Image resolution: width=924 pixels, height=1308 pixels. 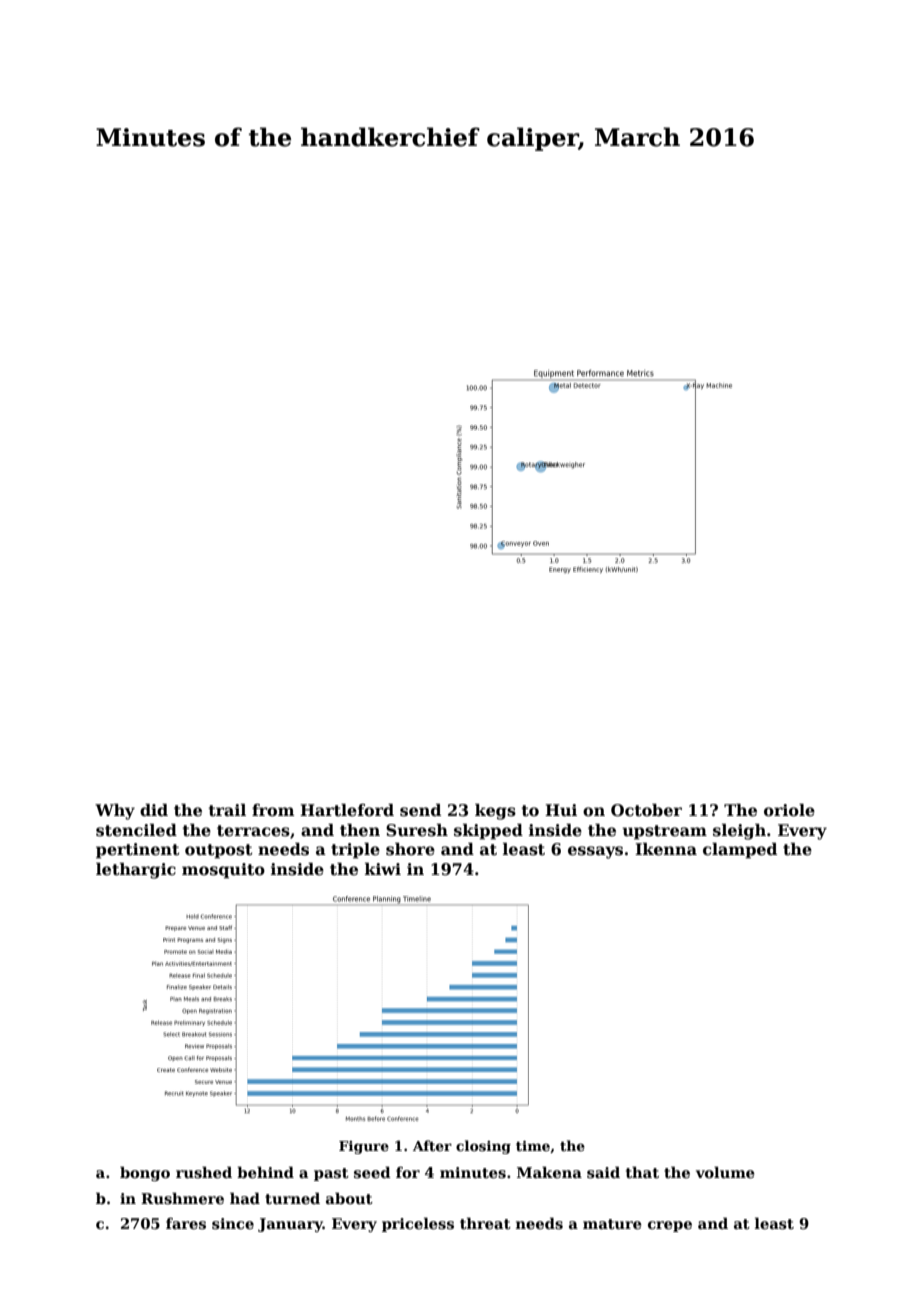 I want to click on stenciled, so click(x=136, y=830).
